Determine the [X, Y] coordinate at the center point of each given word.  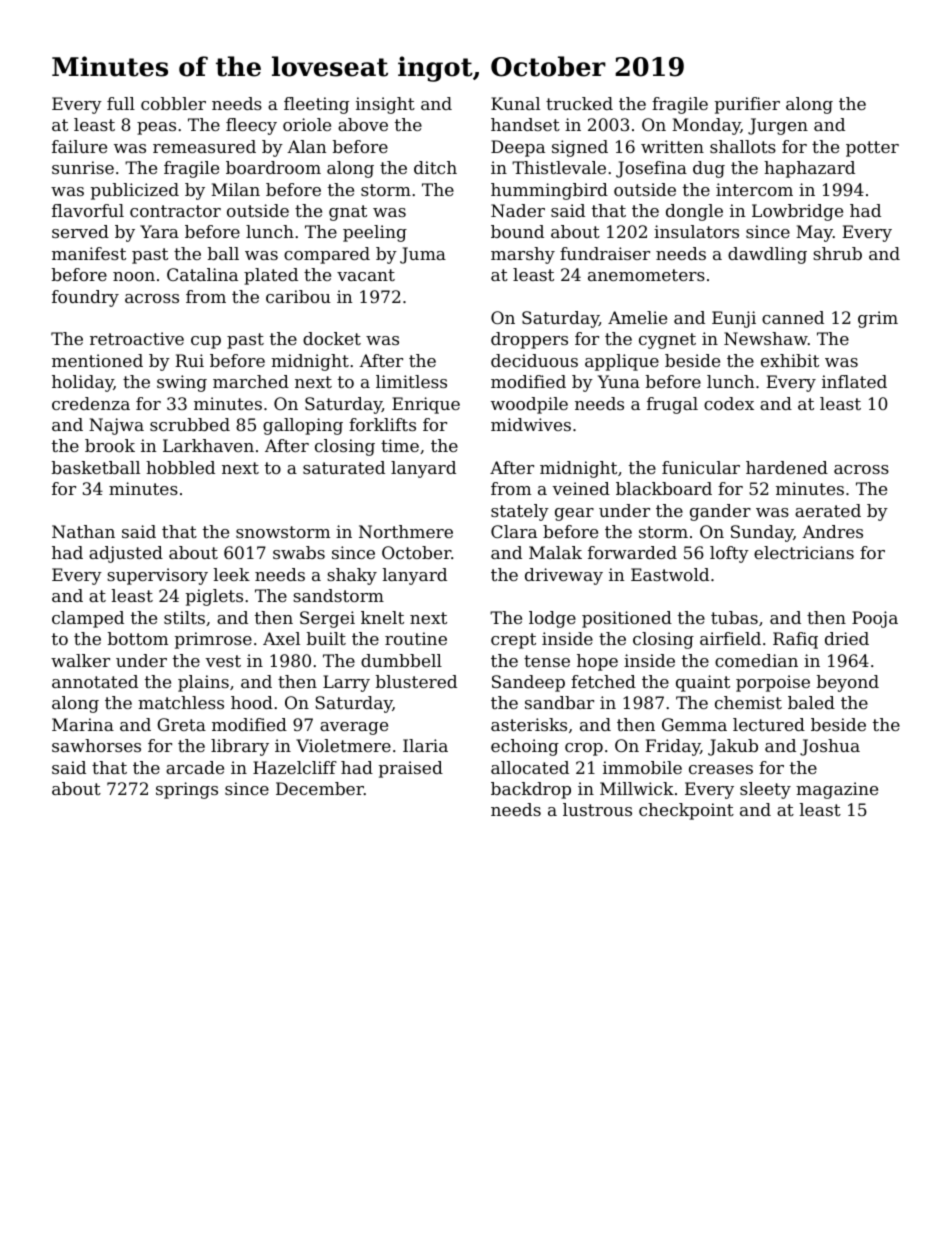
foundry [85, 298]
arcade [195, 767]
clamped [88, 619]
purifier [747, 105]
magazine [837, 790]
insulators [696, 231]
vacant [366, 275]
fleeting [316, 105]
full [121, 103]
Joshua [830, 747]
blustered [416, 681]
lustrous [597, 809]
